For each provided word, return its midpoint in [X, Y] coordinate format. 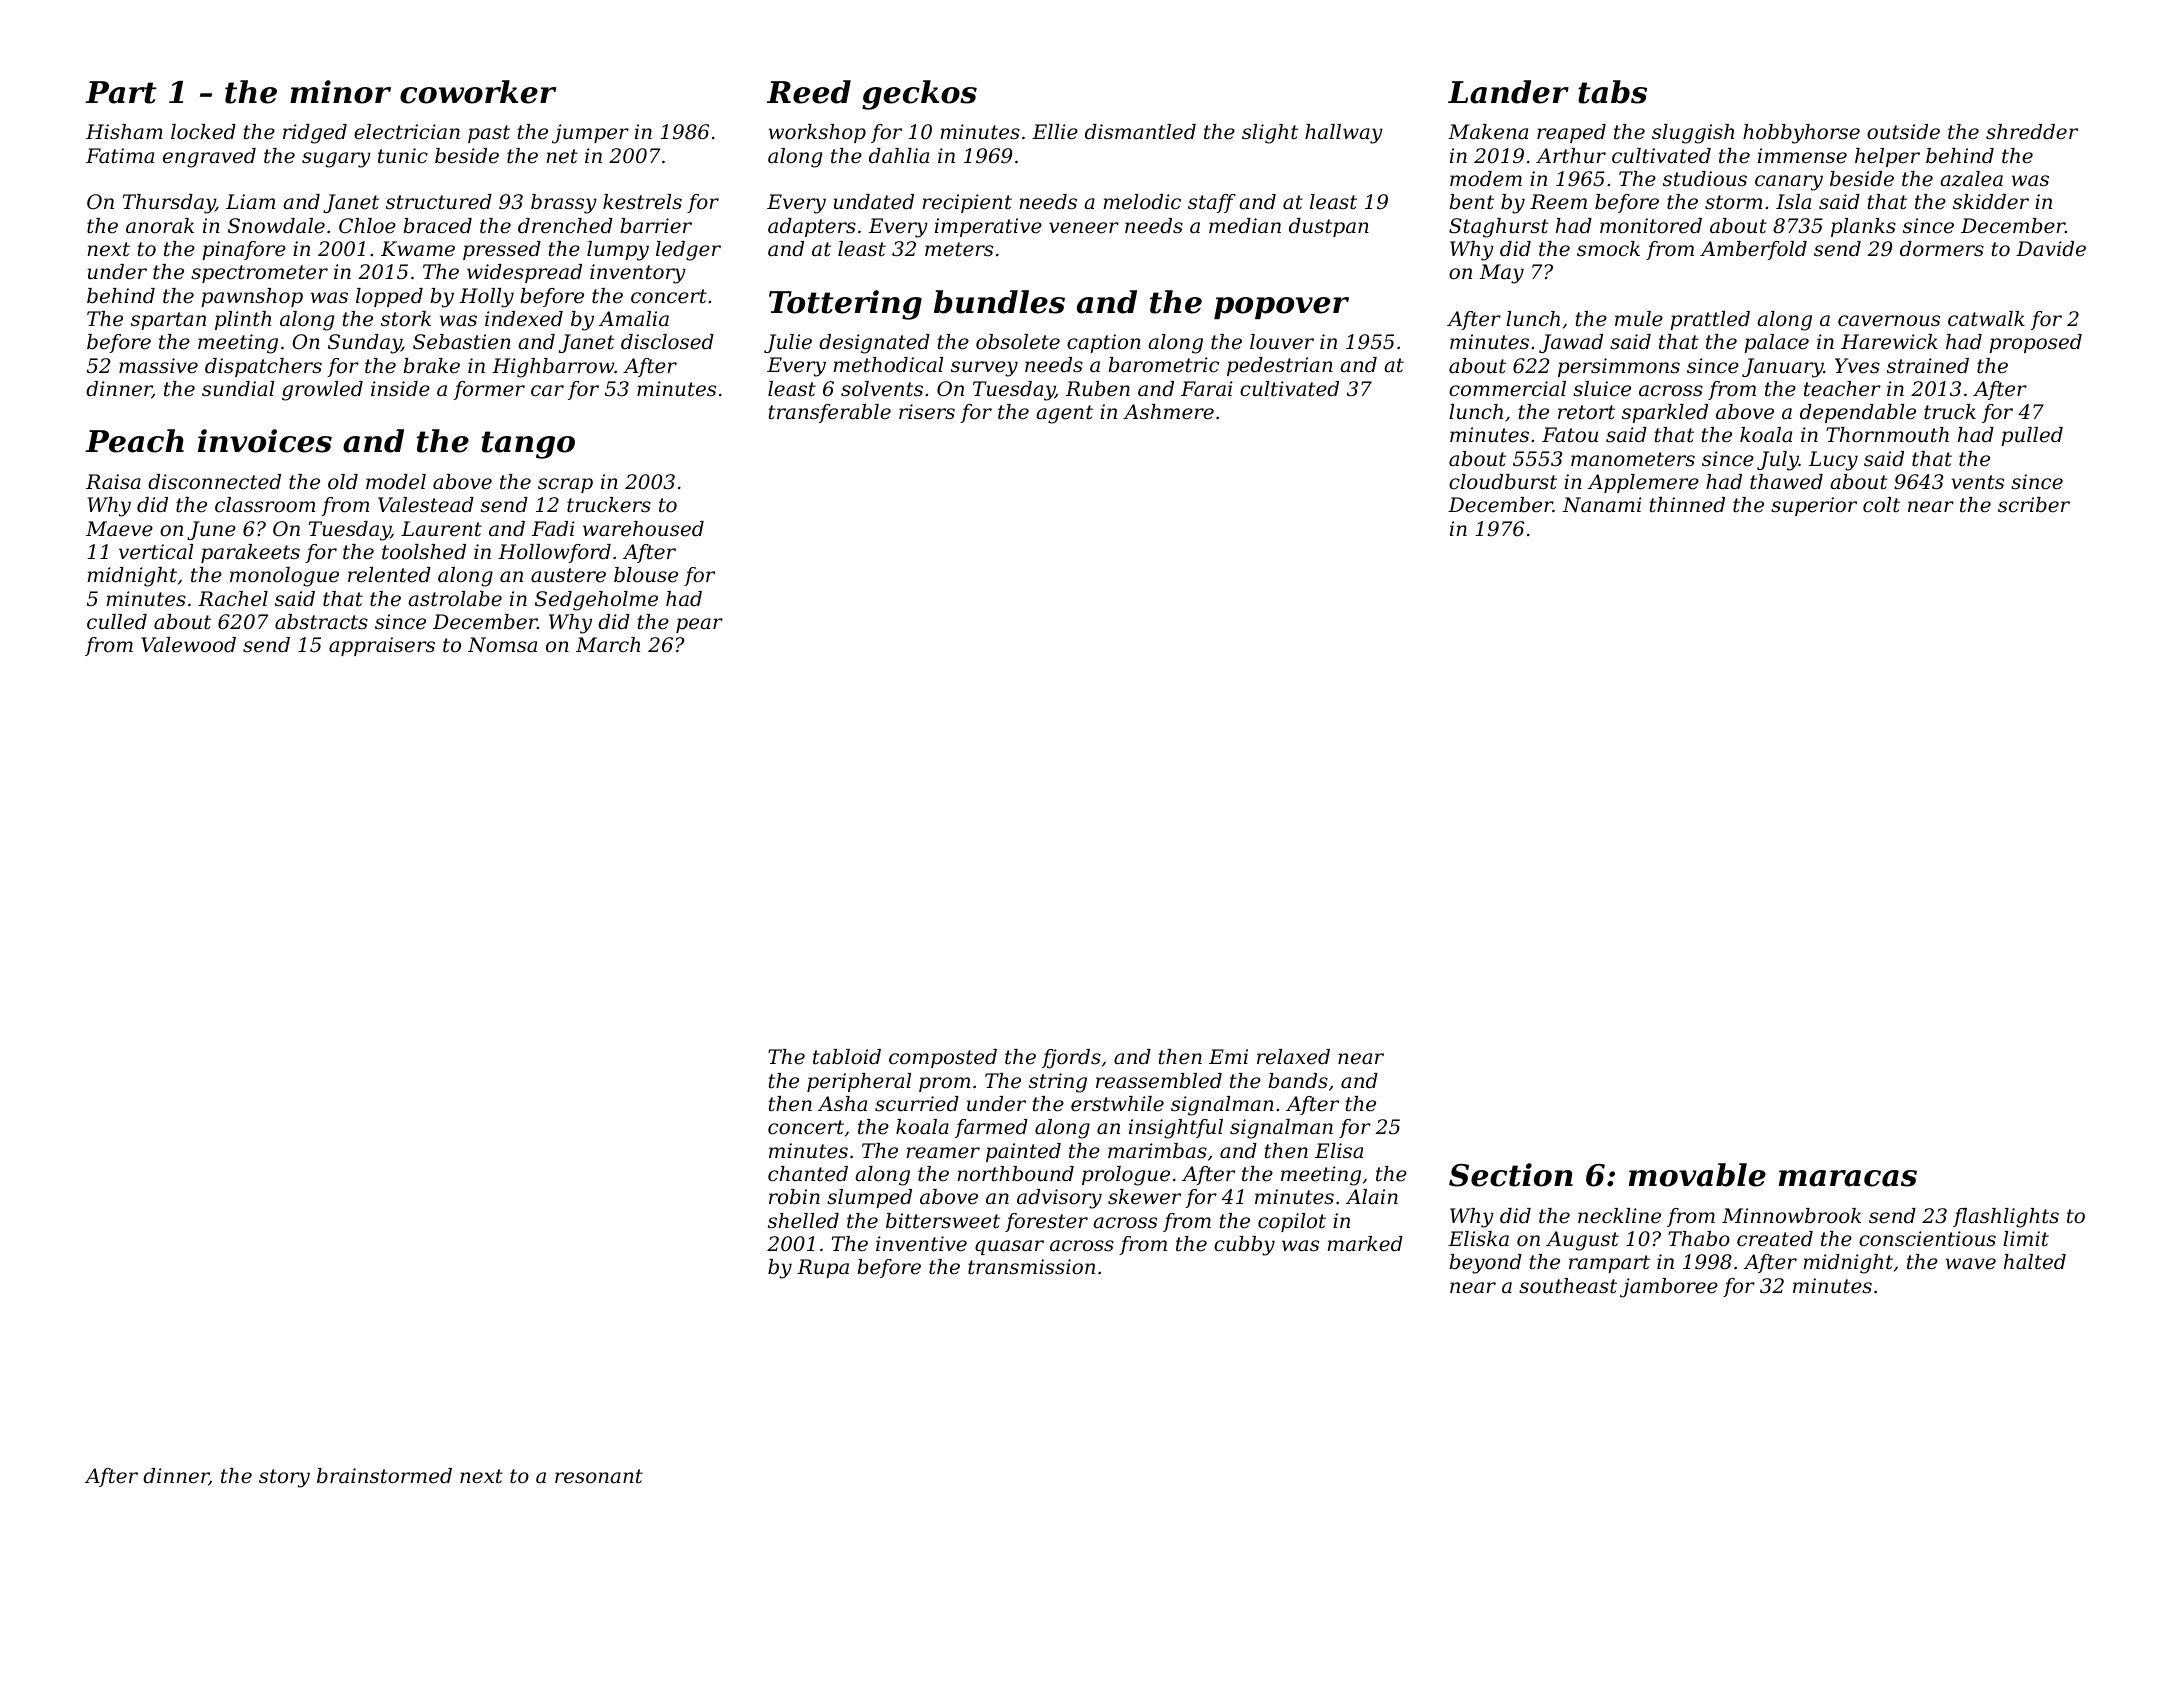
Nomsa [502, 645]
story [284, 1478]
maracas [1848, 1178]
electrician [407, 132]
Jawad [1571, 343]
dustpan [1329, 227]
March [608, 645]
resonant [599, 1476]
